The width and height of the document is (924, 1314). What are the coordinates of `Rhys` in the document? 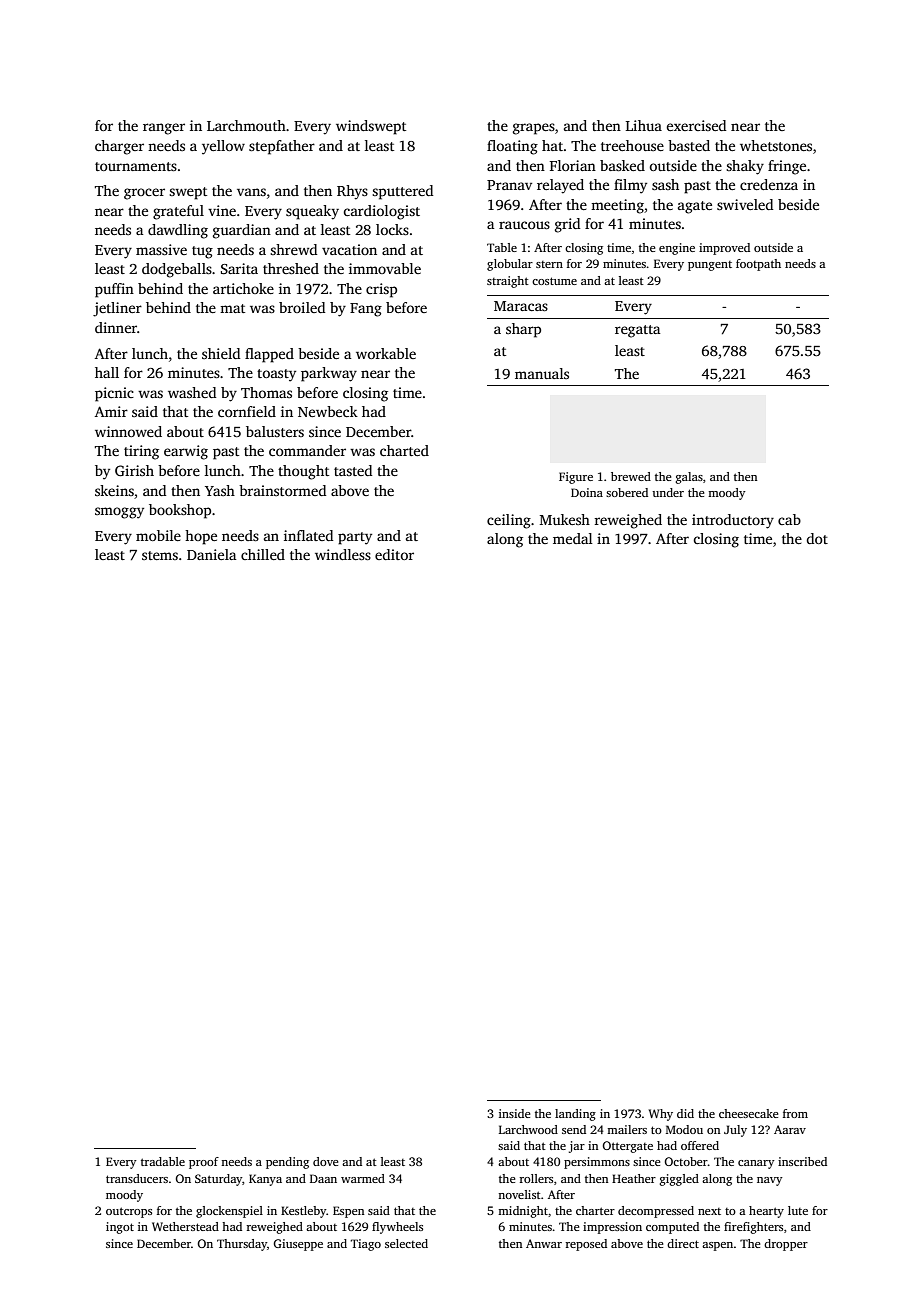 It's located at (352, 192).
